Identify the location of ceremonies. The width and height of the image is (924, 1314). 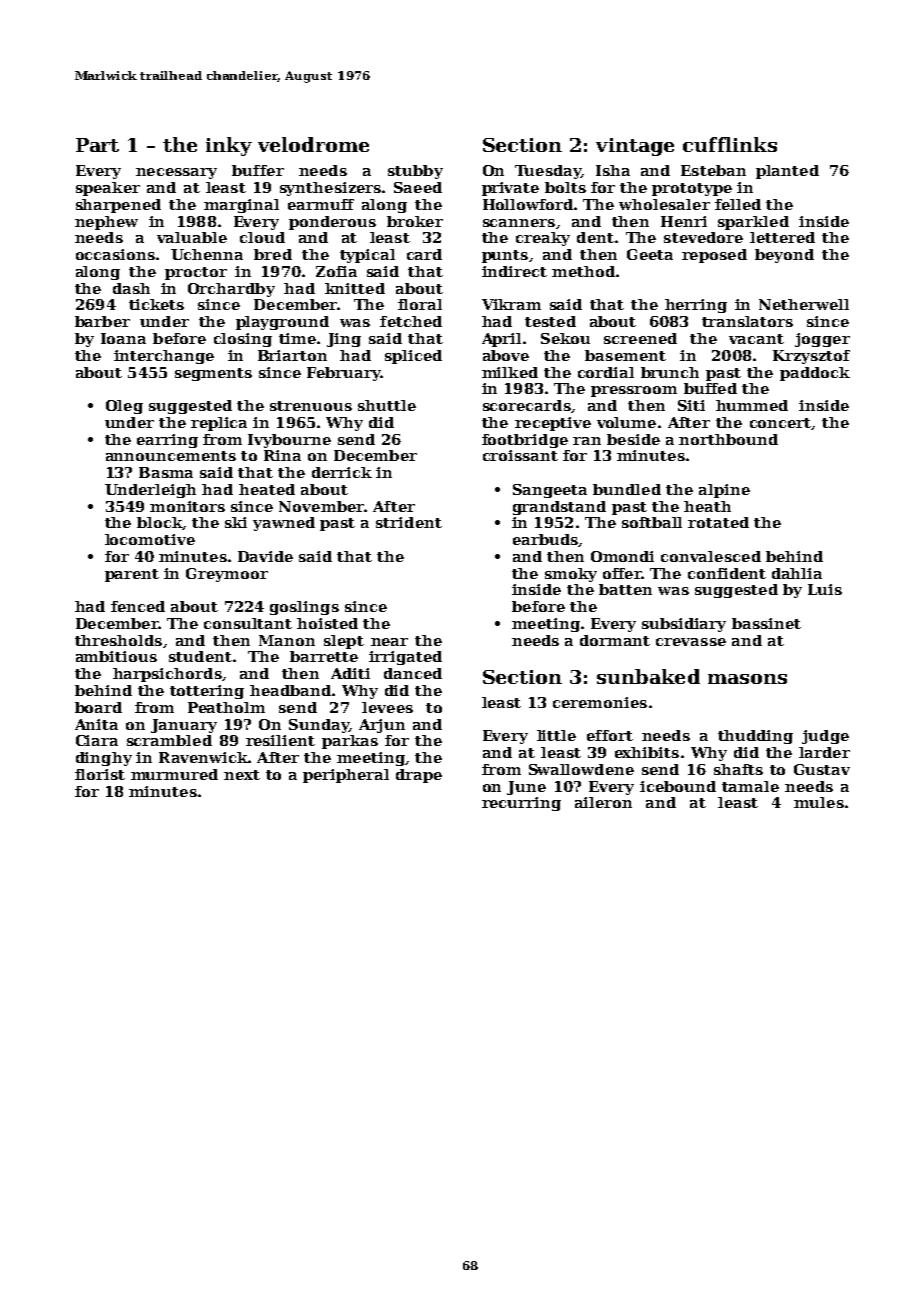
(600, 702).
